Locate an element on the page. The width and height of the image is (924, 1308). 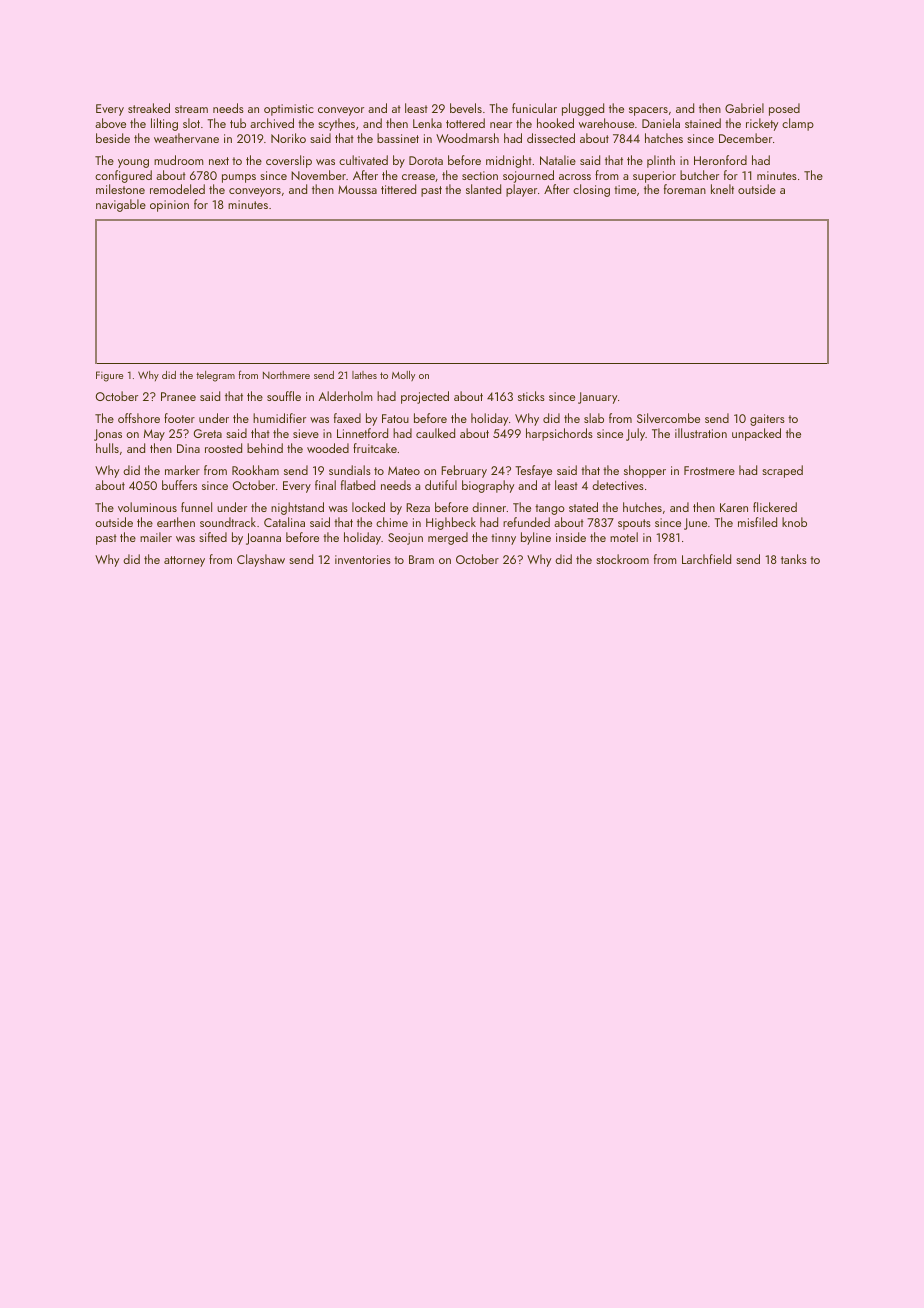
tittered is located at coordinates (398, 189).
